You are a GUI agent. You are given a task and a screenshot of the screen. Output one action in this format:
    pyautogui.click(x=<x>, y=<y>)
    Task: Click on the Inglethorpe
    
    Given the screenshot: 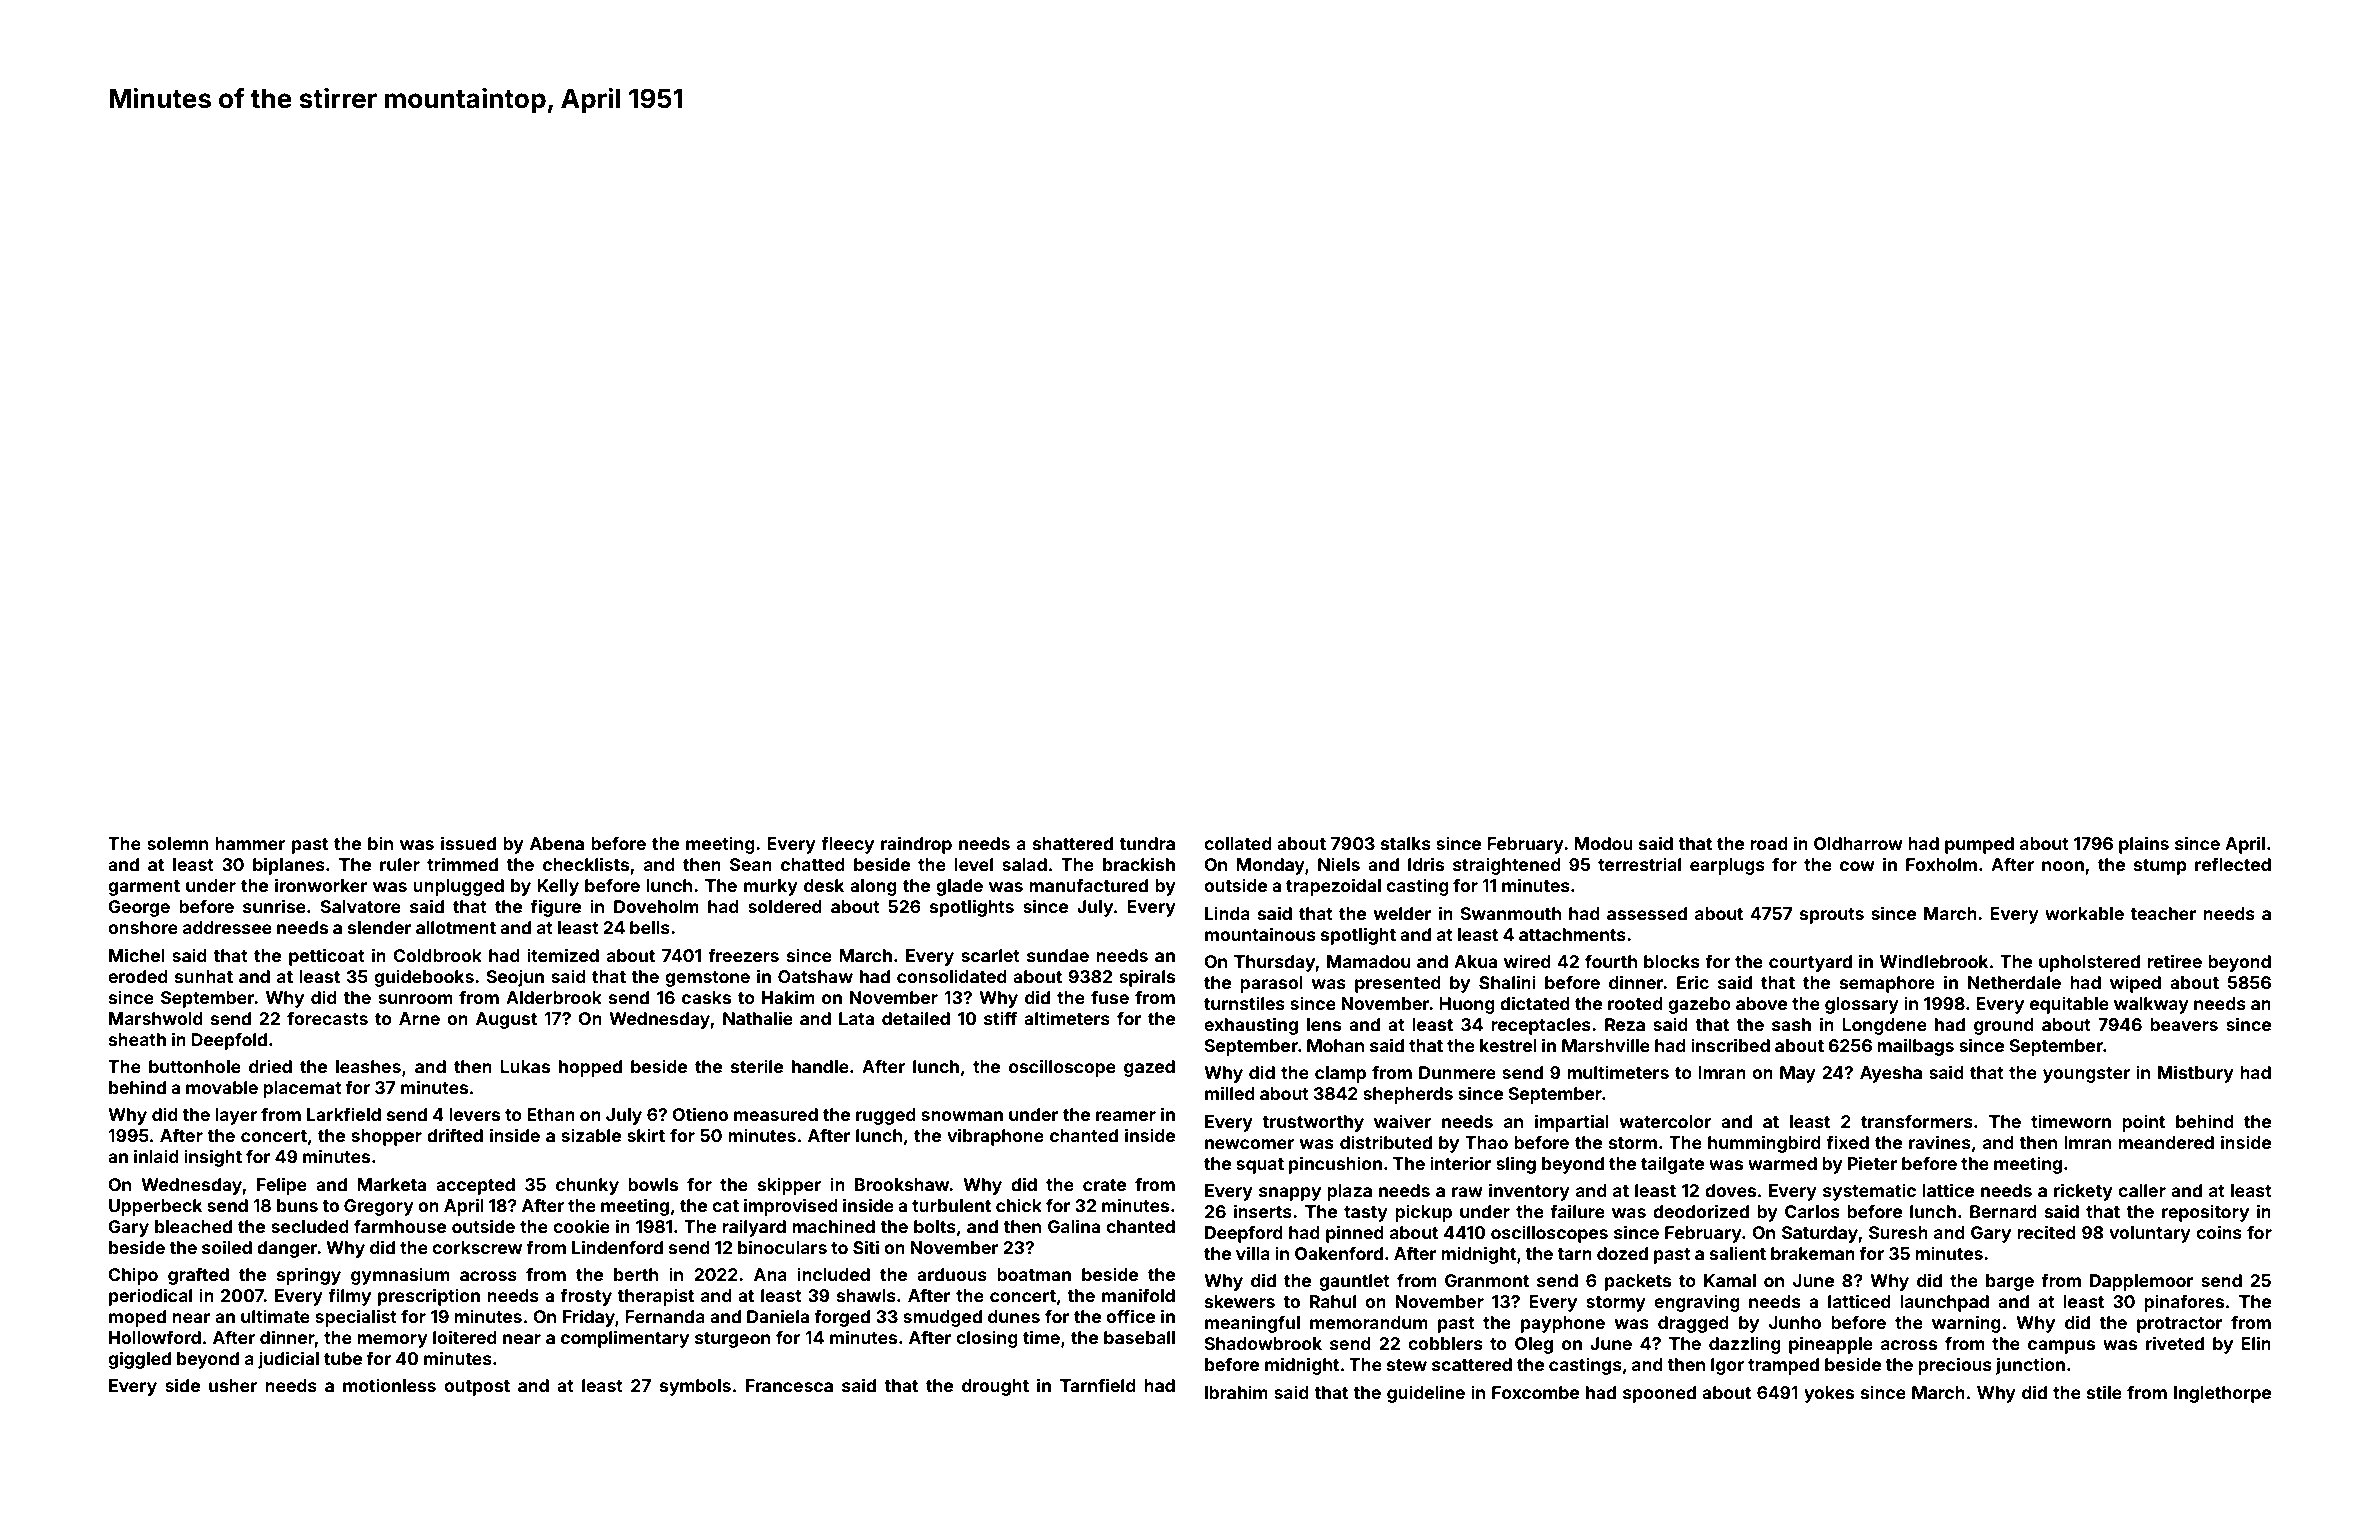 What is the action you would take?
    pyautogui.click(x=2222, y=1394)
